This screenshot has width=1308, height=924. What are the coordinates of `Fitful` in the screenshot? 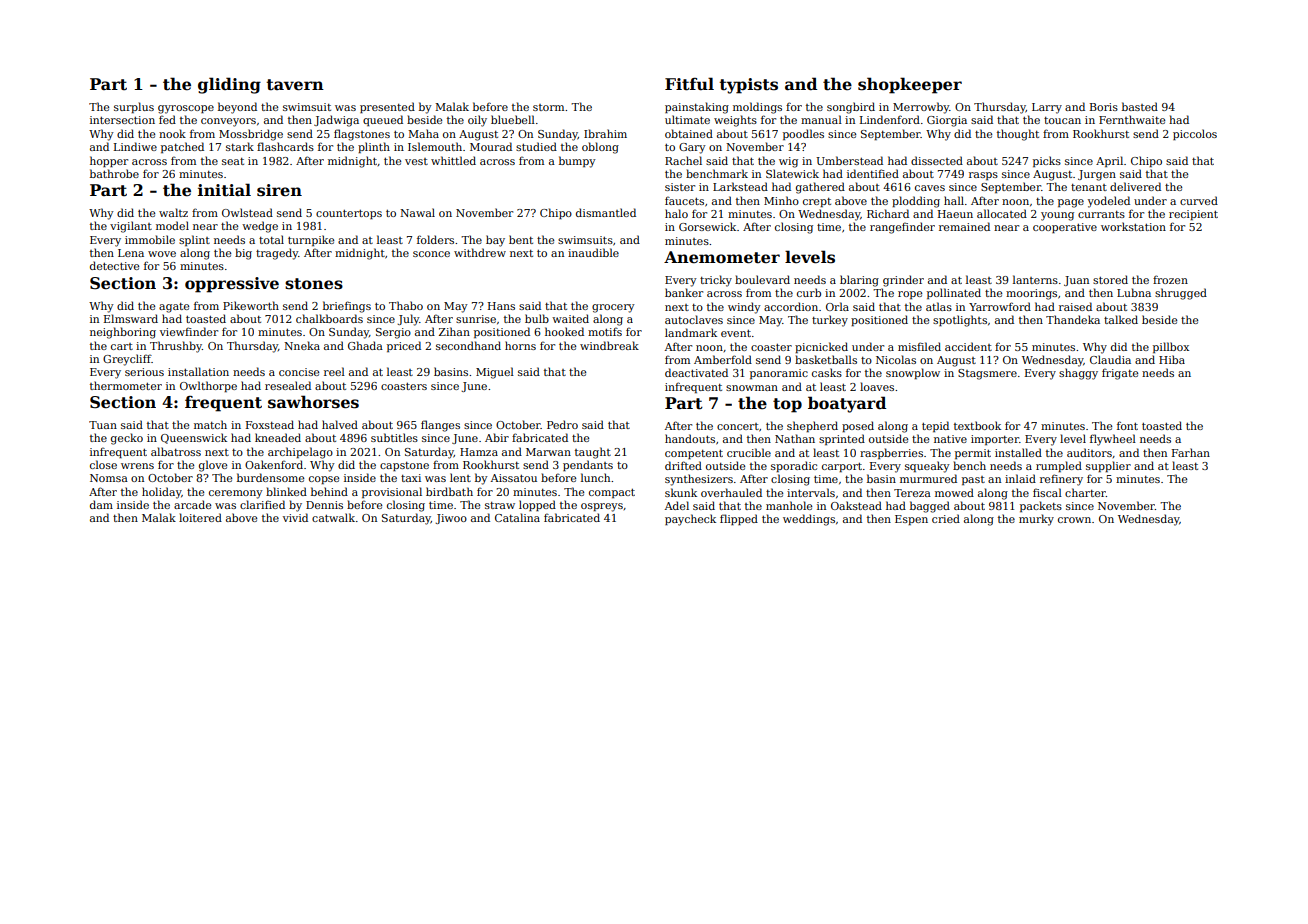 It's located at (689, 84).
